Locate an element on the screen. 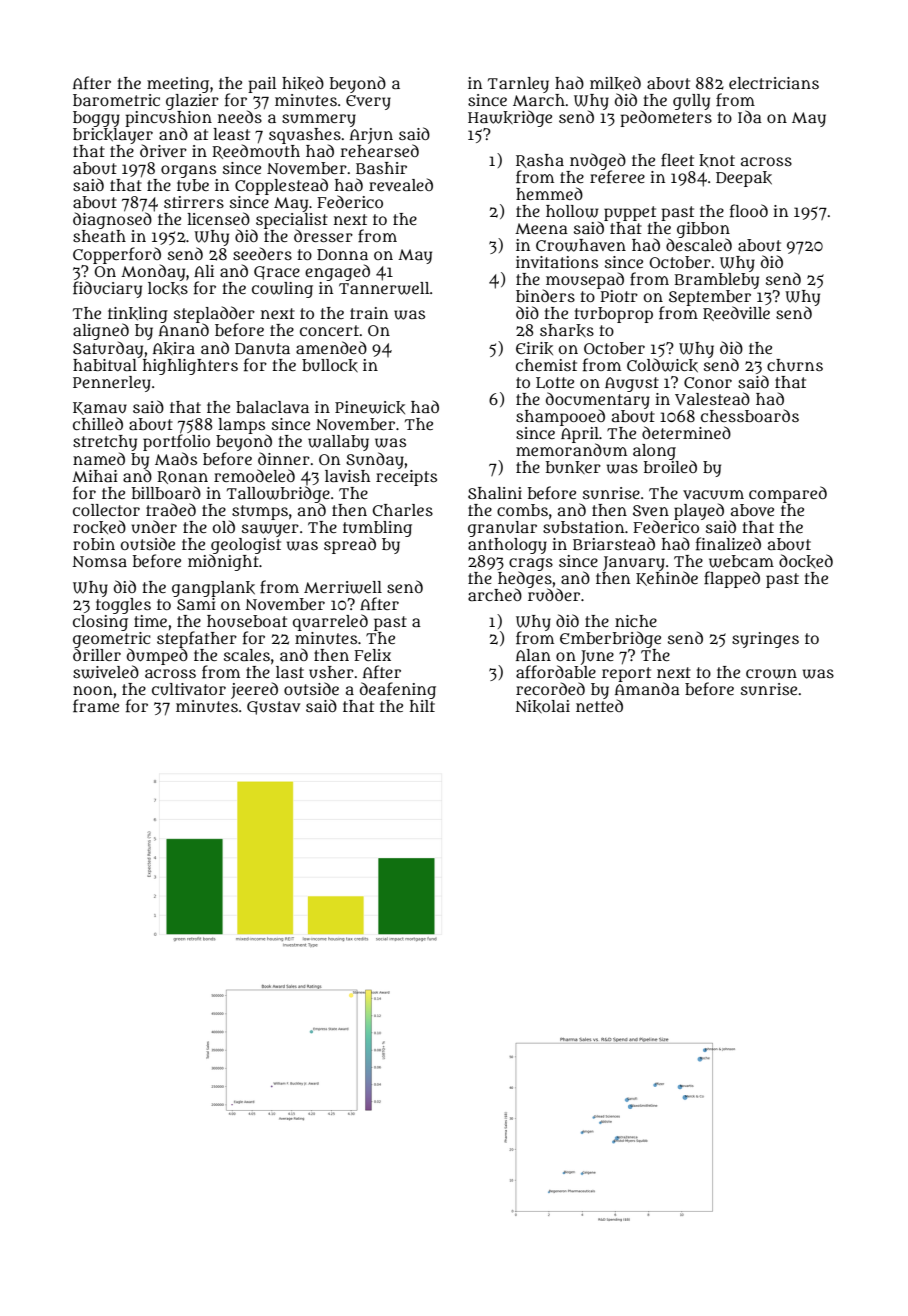  Merriwell is located at coordinates (343, 587).
